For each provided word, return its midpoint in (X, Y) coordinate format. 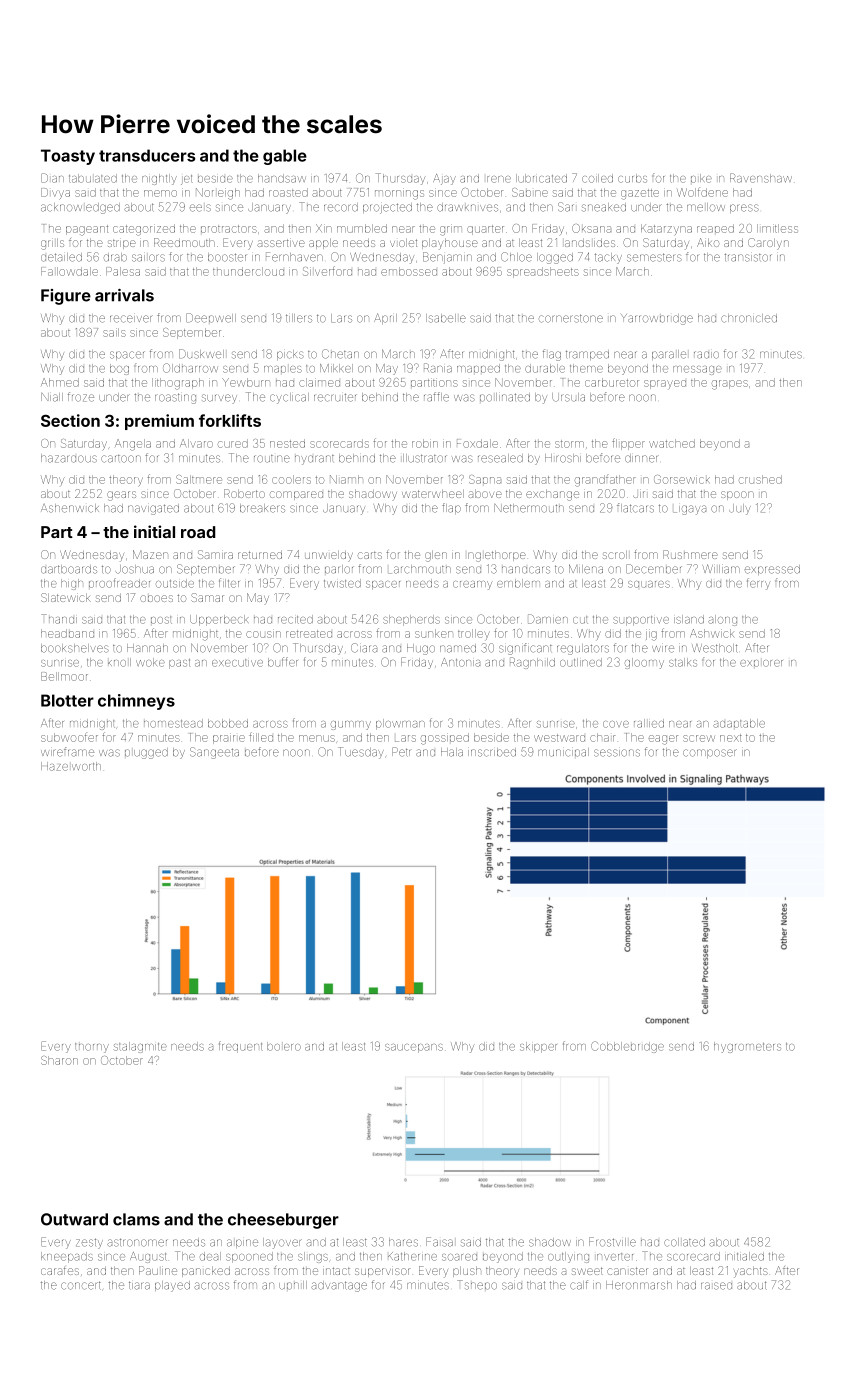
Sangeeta (214, 753)
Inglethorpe (497, 556)
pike (701, 178)
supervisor (382, 1272)
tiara (139, 1285)
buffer (283, 662)
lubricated (541, 178)
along (722, 620)
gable (285, 157)
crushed (760, 479)
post (161, 620)
